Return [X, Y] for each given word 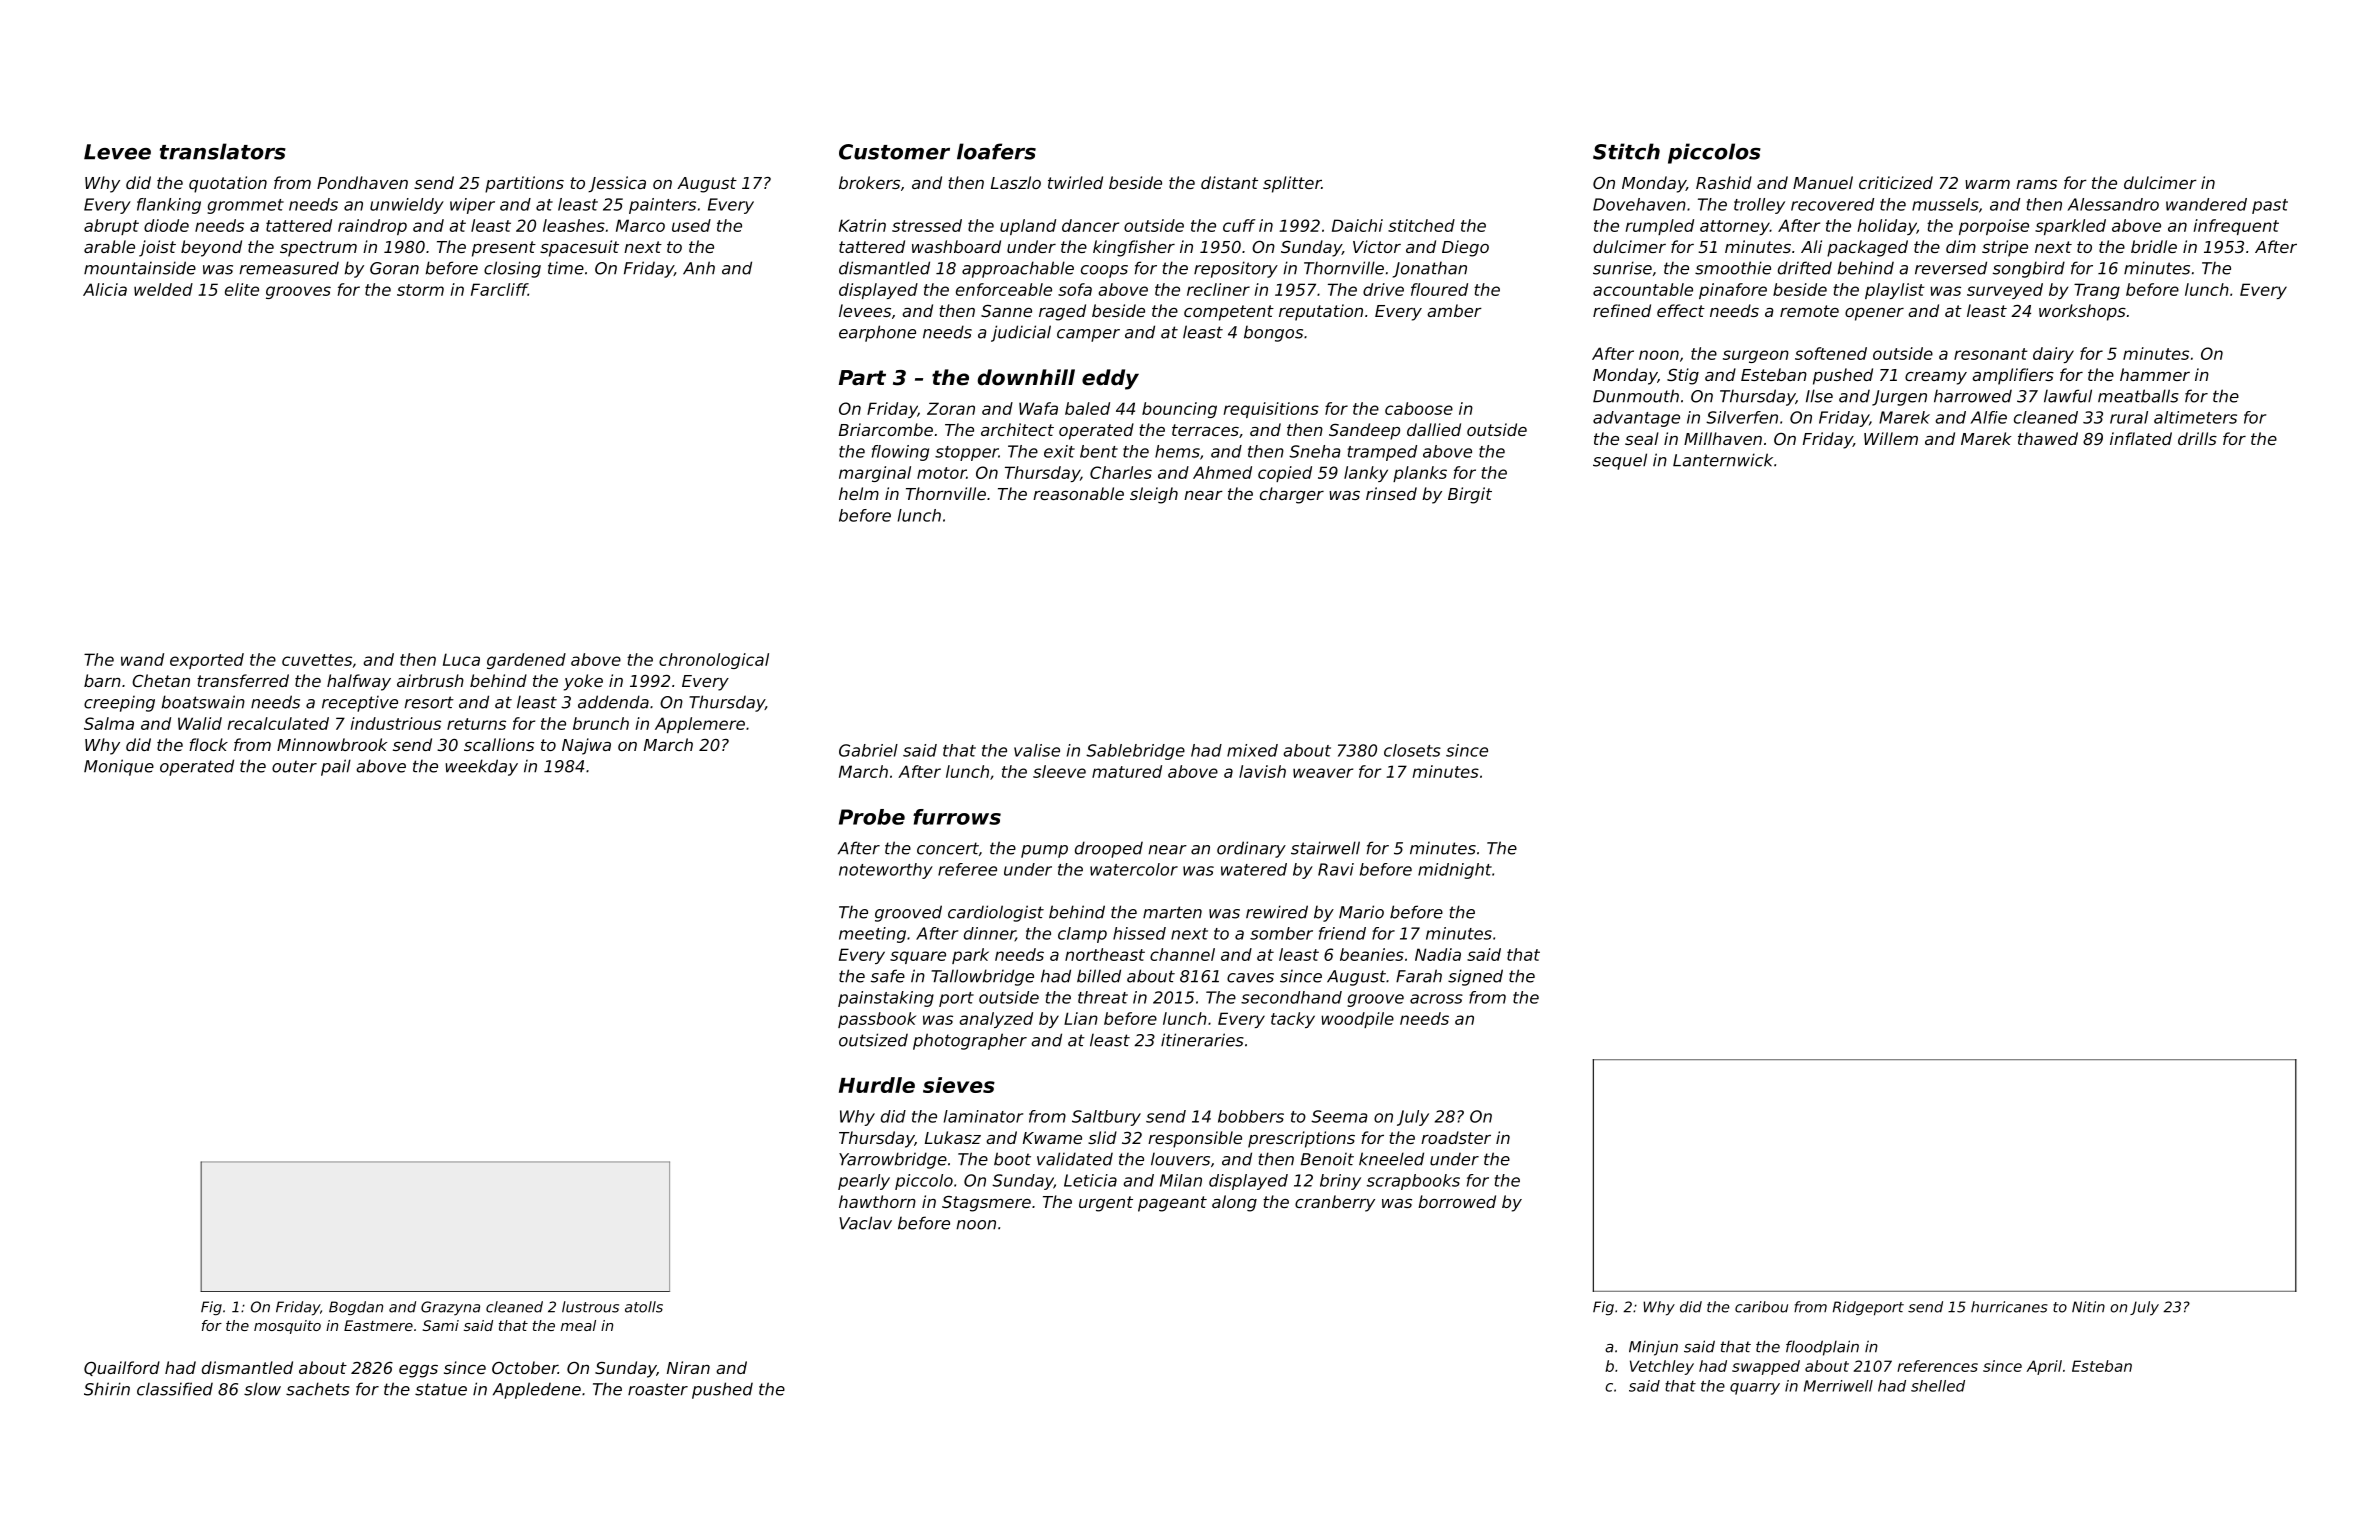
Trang [2097, 291]
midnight [1455, 871]
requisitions [1271, 410]
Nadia [1438, 954]
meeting [872, 935]
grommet [245, 206]
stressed [927, 225]
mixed [1252, 750]
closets [1412, 750]
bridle [2154, 246]
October [525, 1367]
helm [859, 493]
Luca [461, 659]
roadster [1456, 1137]
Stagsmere [986, 1204]
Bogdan [356, 1308]
